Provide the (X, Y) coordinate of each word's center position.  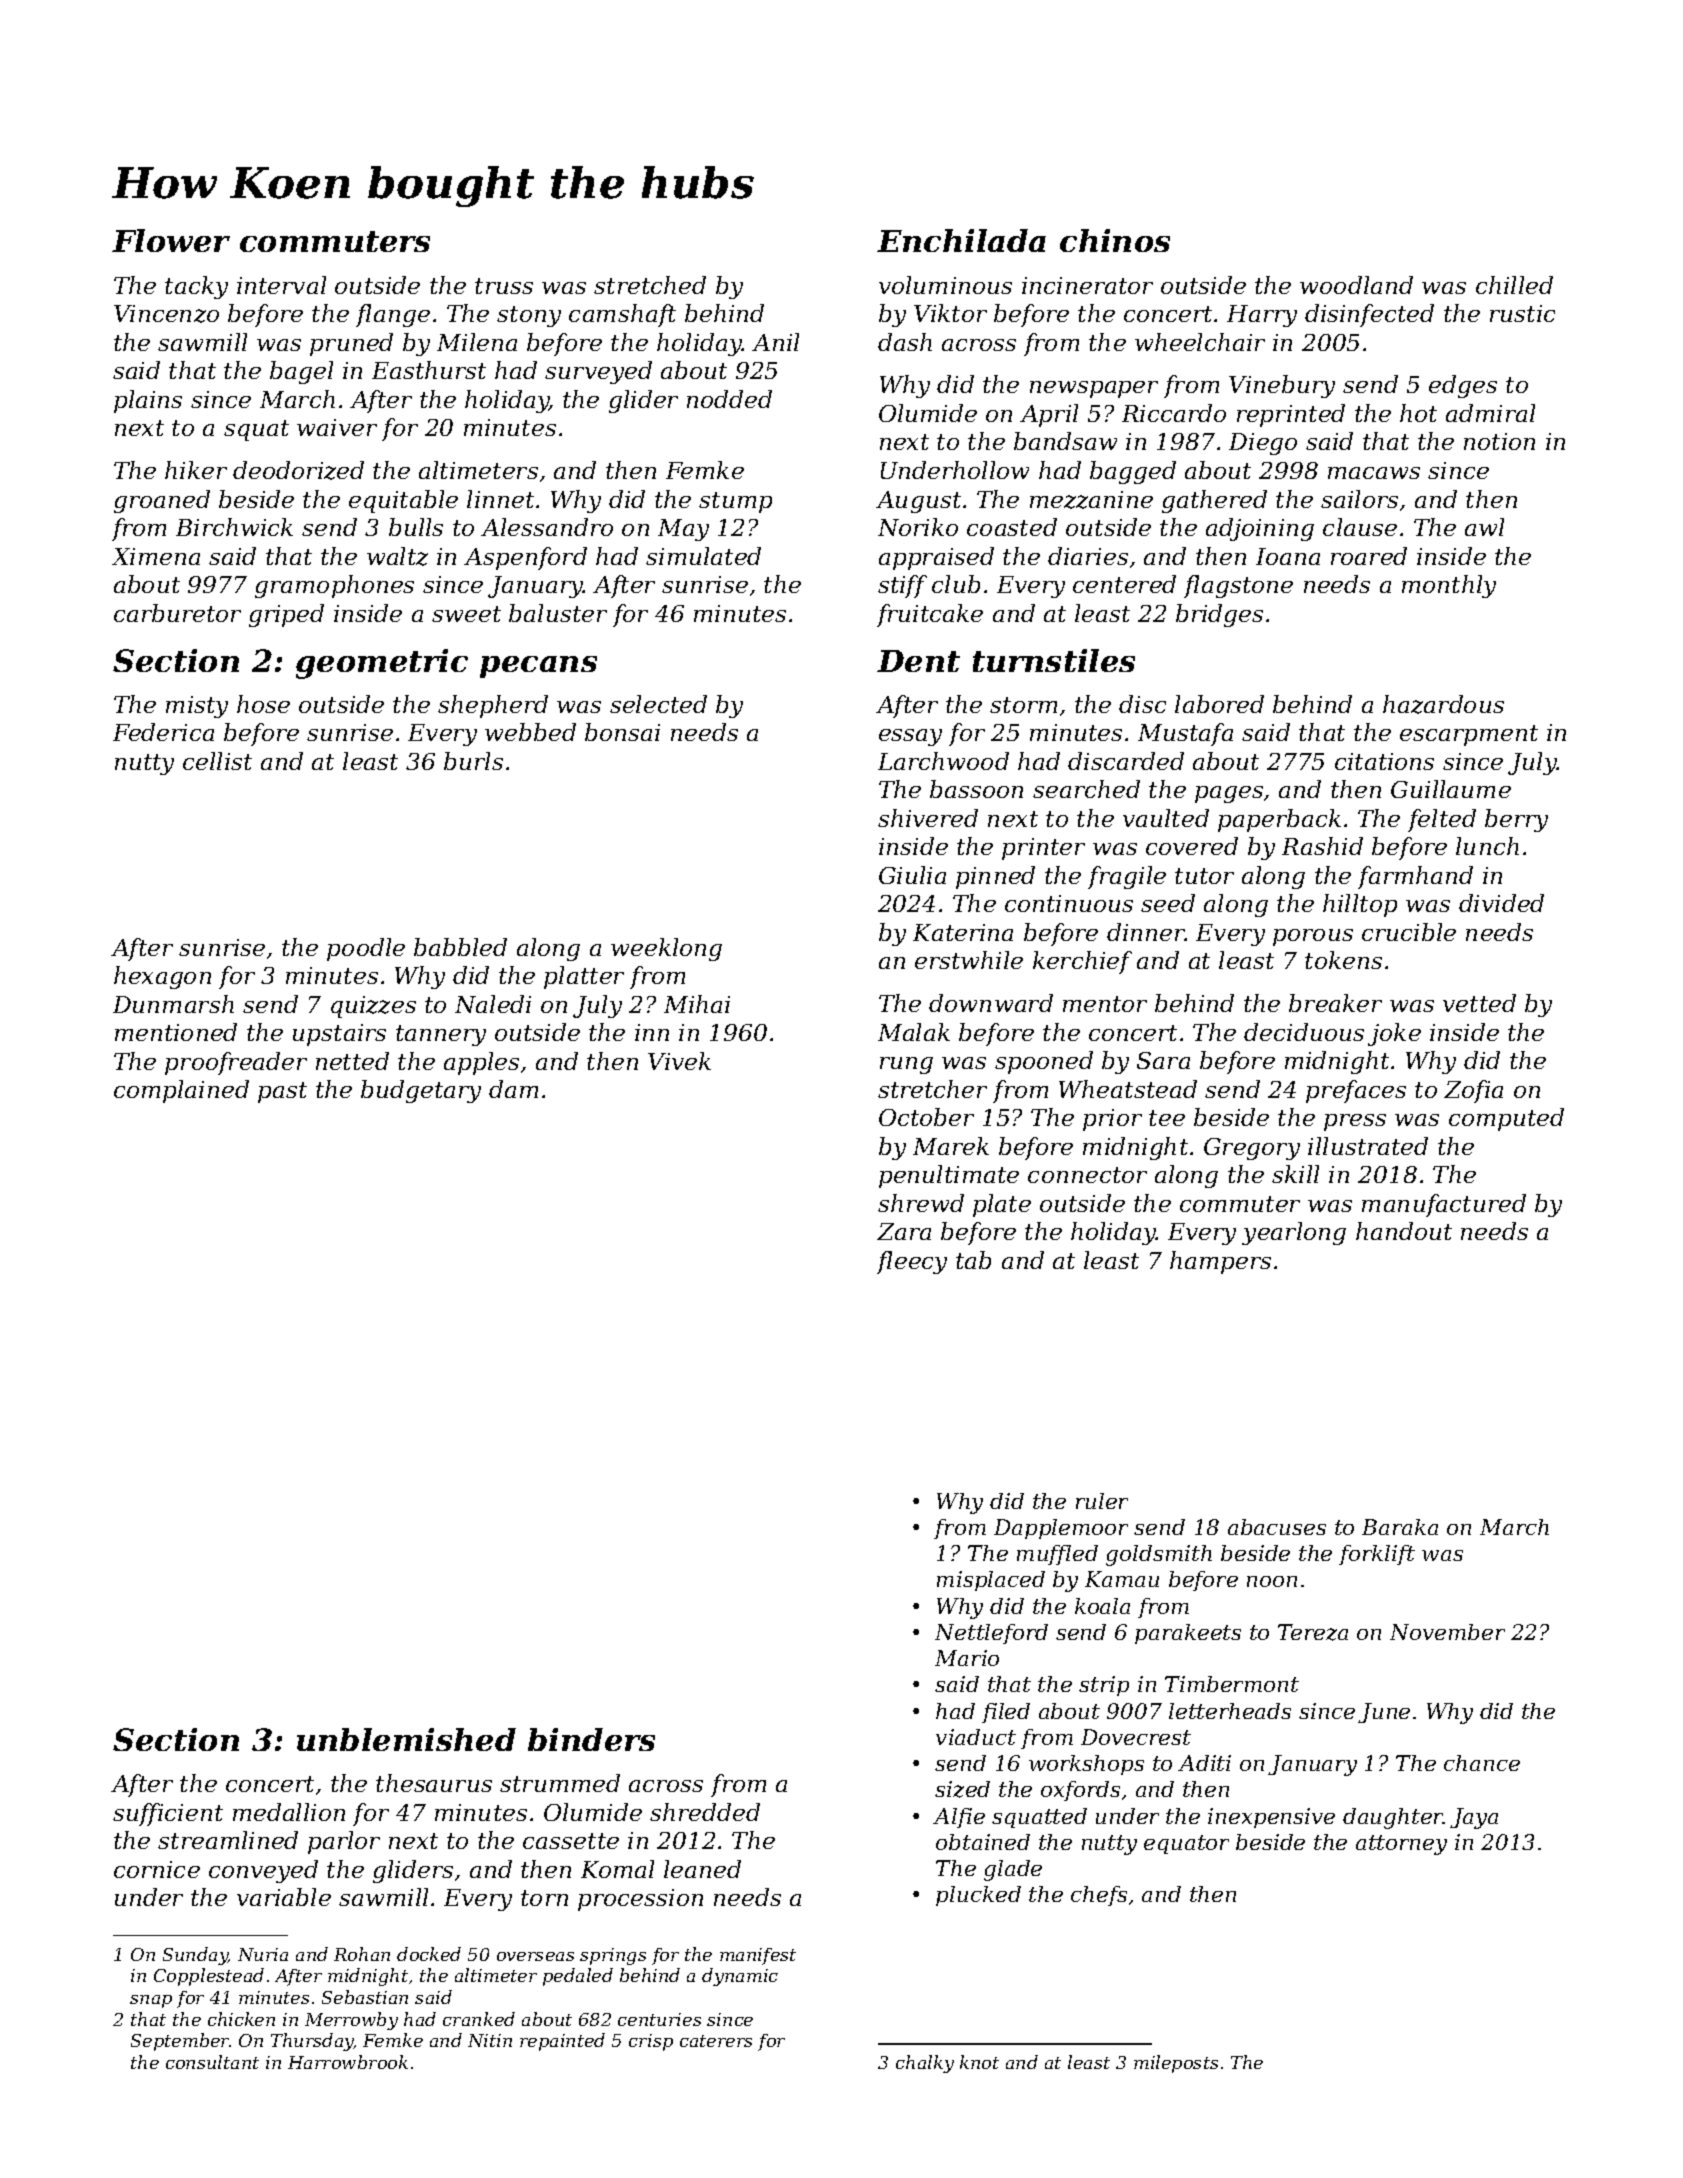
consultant (212, 2062)
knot (979, 2062)
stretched (650, 285)
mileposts (1176, 2064)
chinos (1115, 240)
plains (148, 401)
